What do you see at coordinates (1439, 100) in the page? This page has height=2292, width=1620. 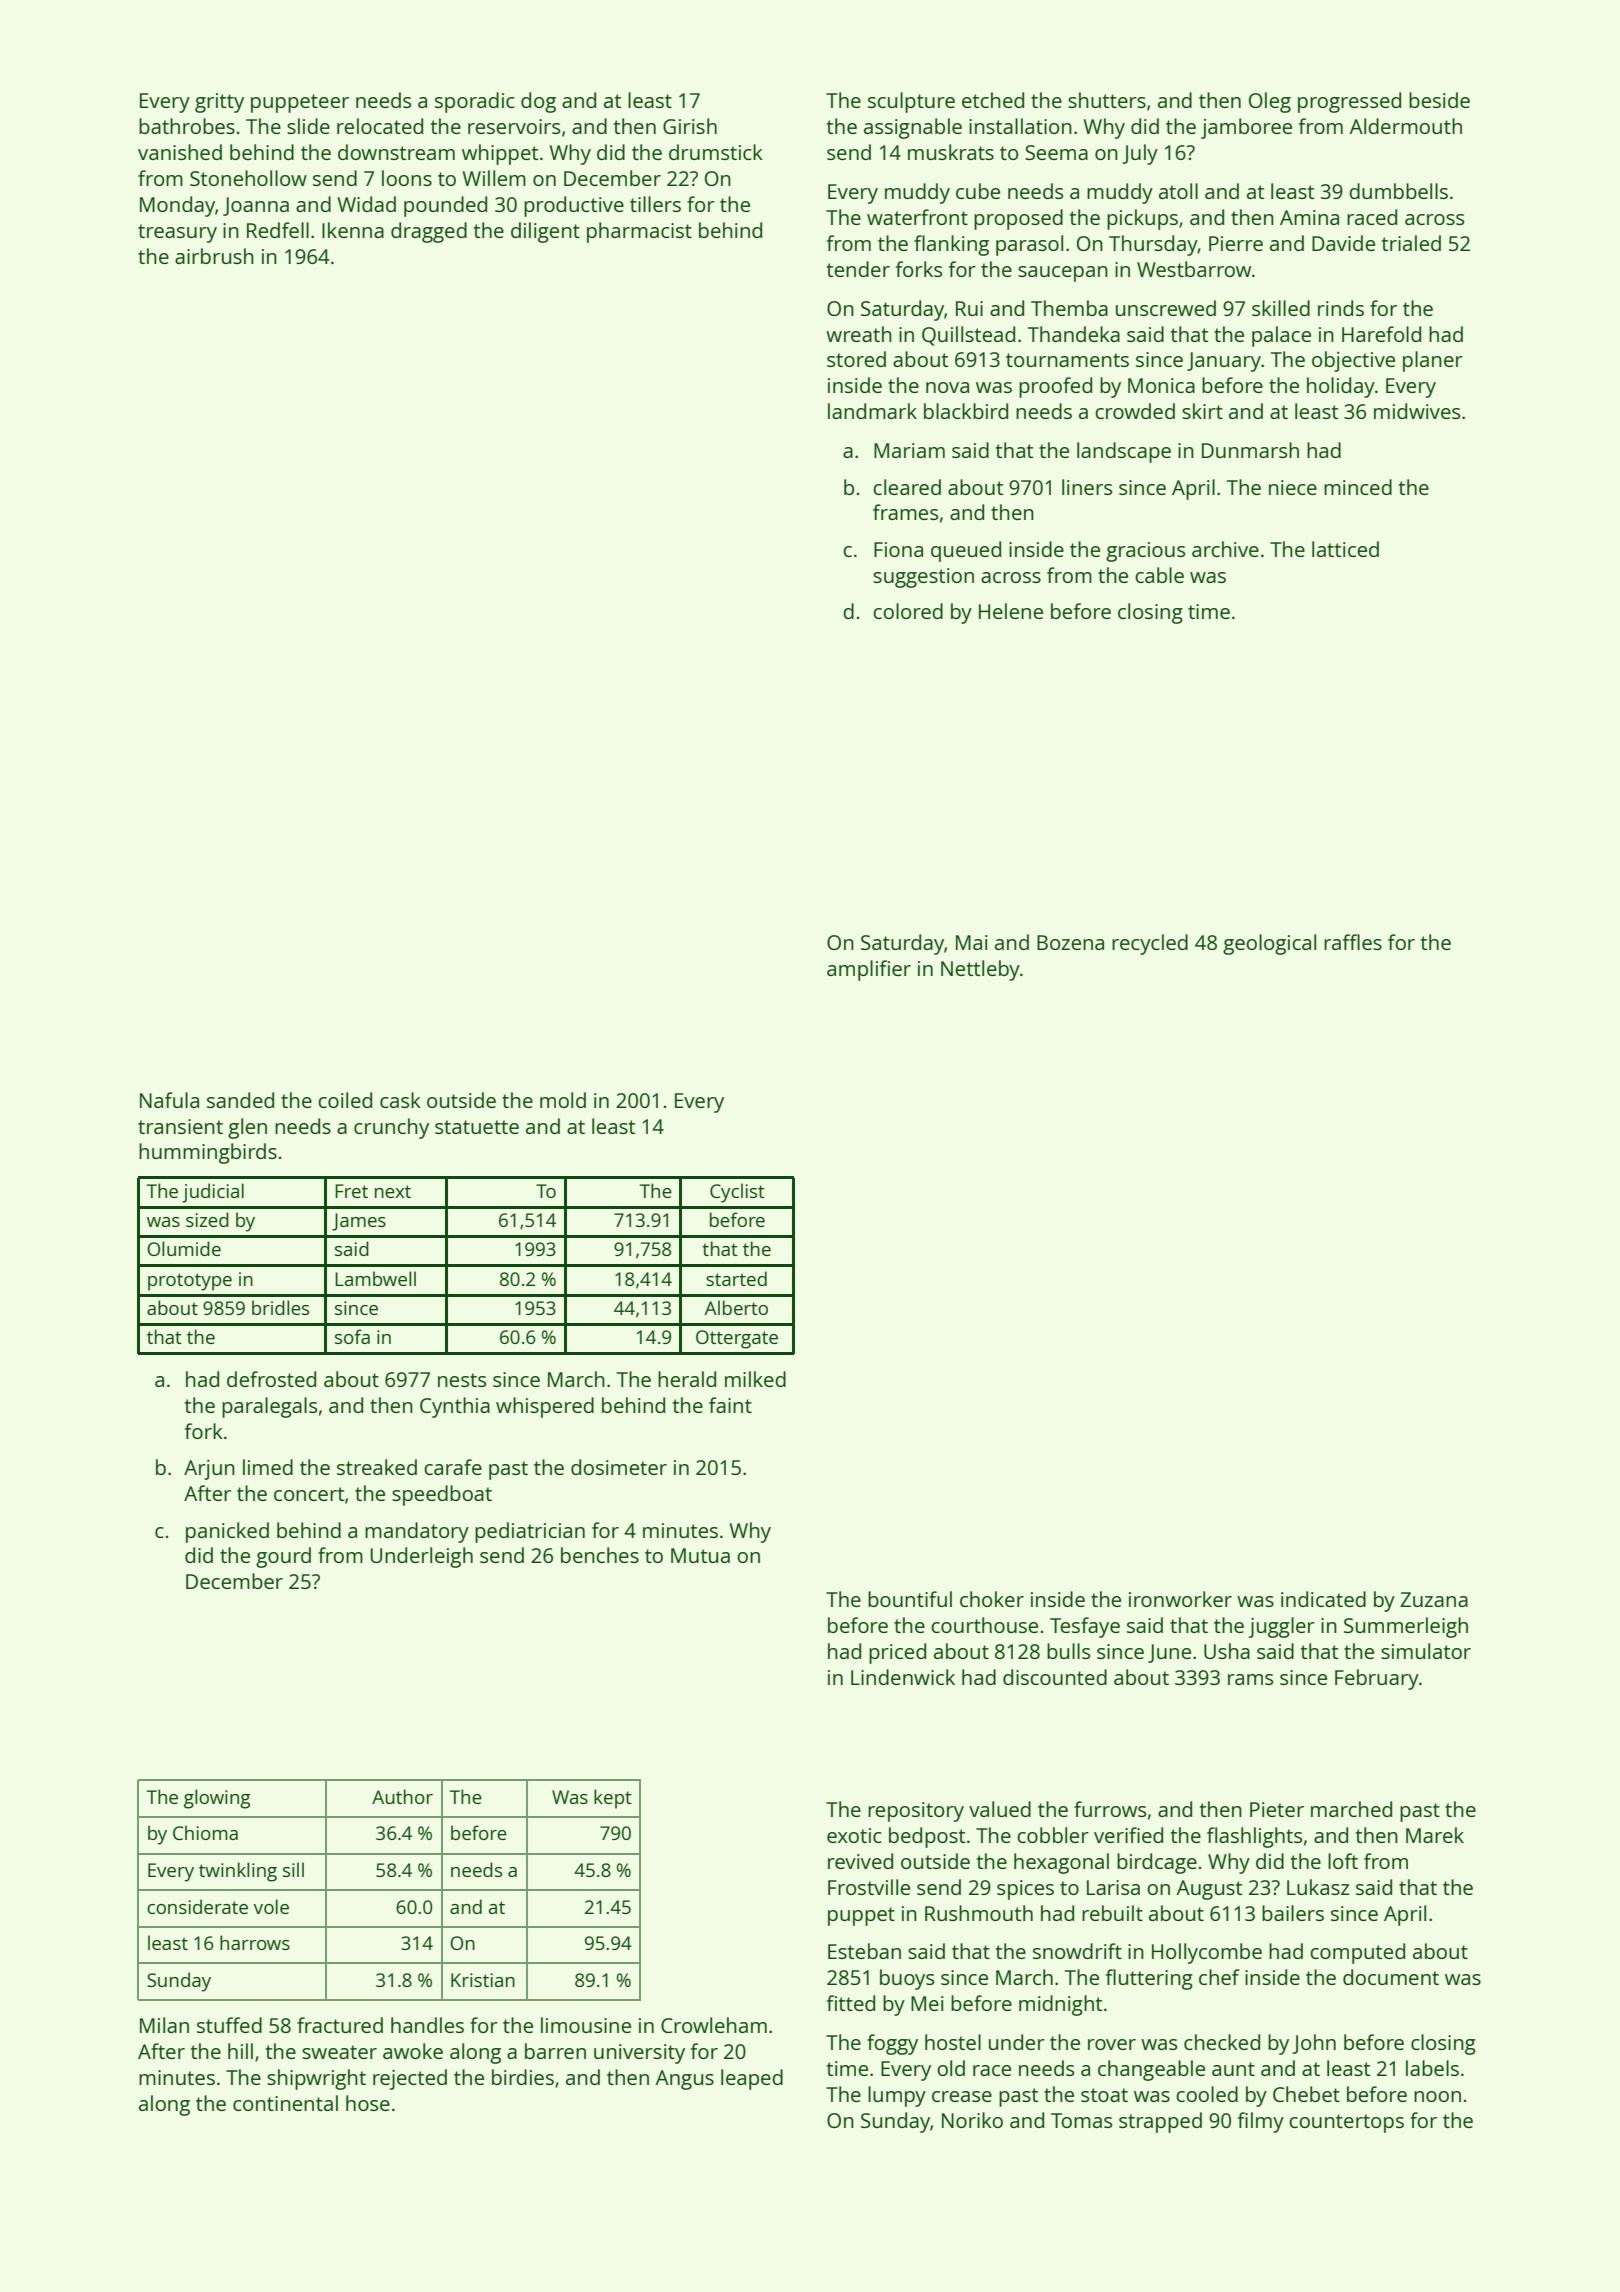 I see `beside` at bounding box center [1439, 100].
